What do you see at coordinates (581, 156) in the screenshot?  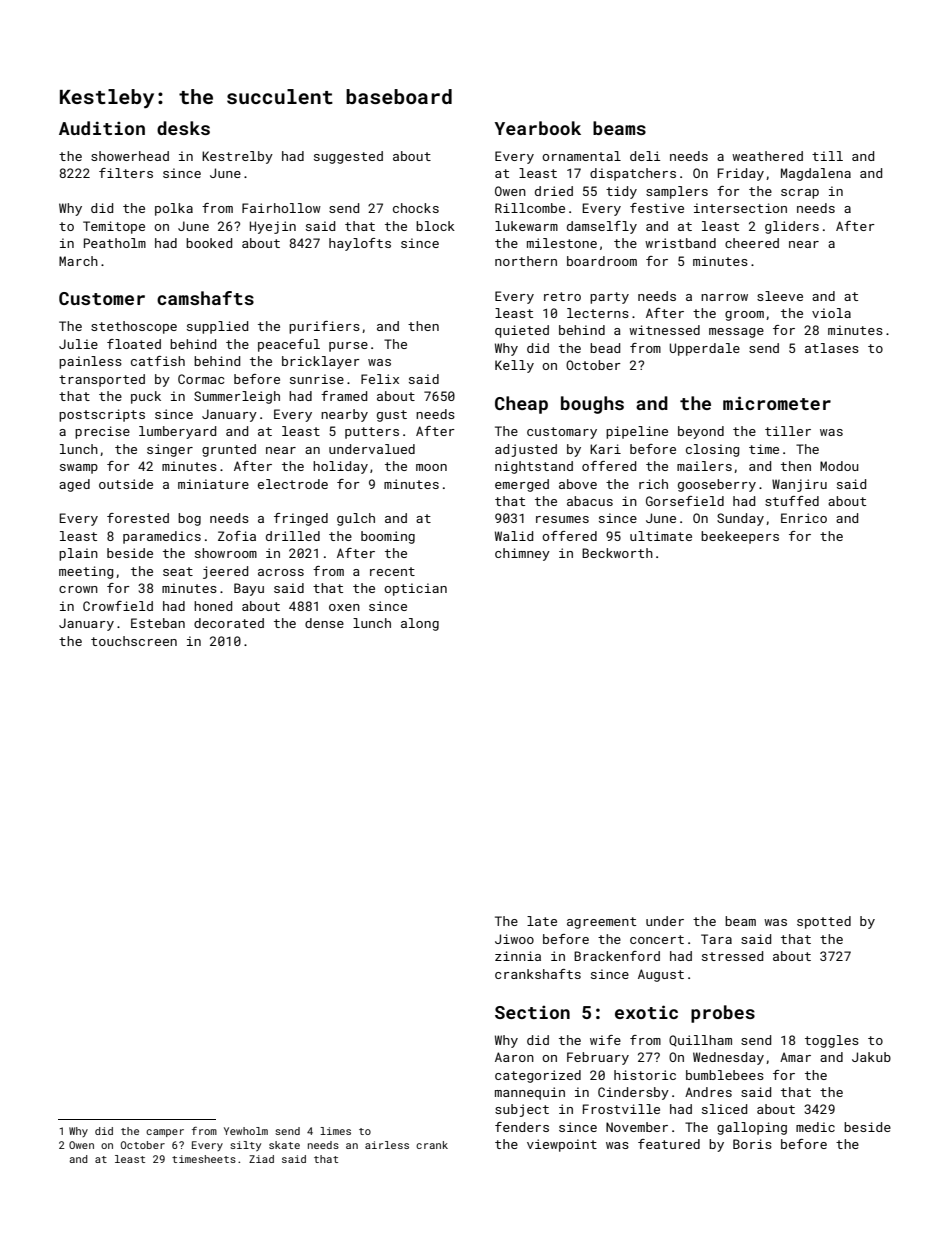 I see `ornamental` at bounding box center [581, 156].
